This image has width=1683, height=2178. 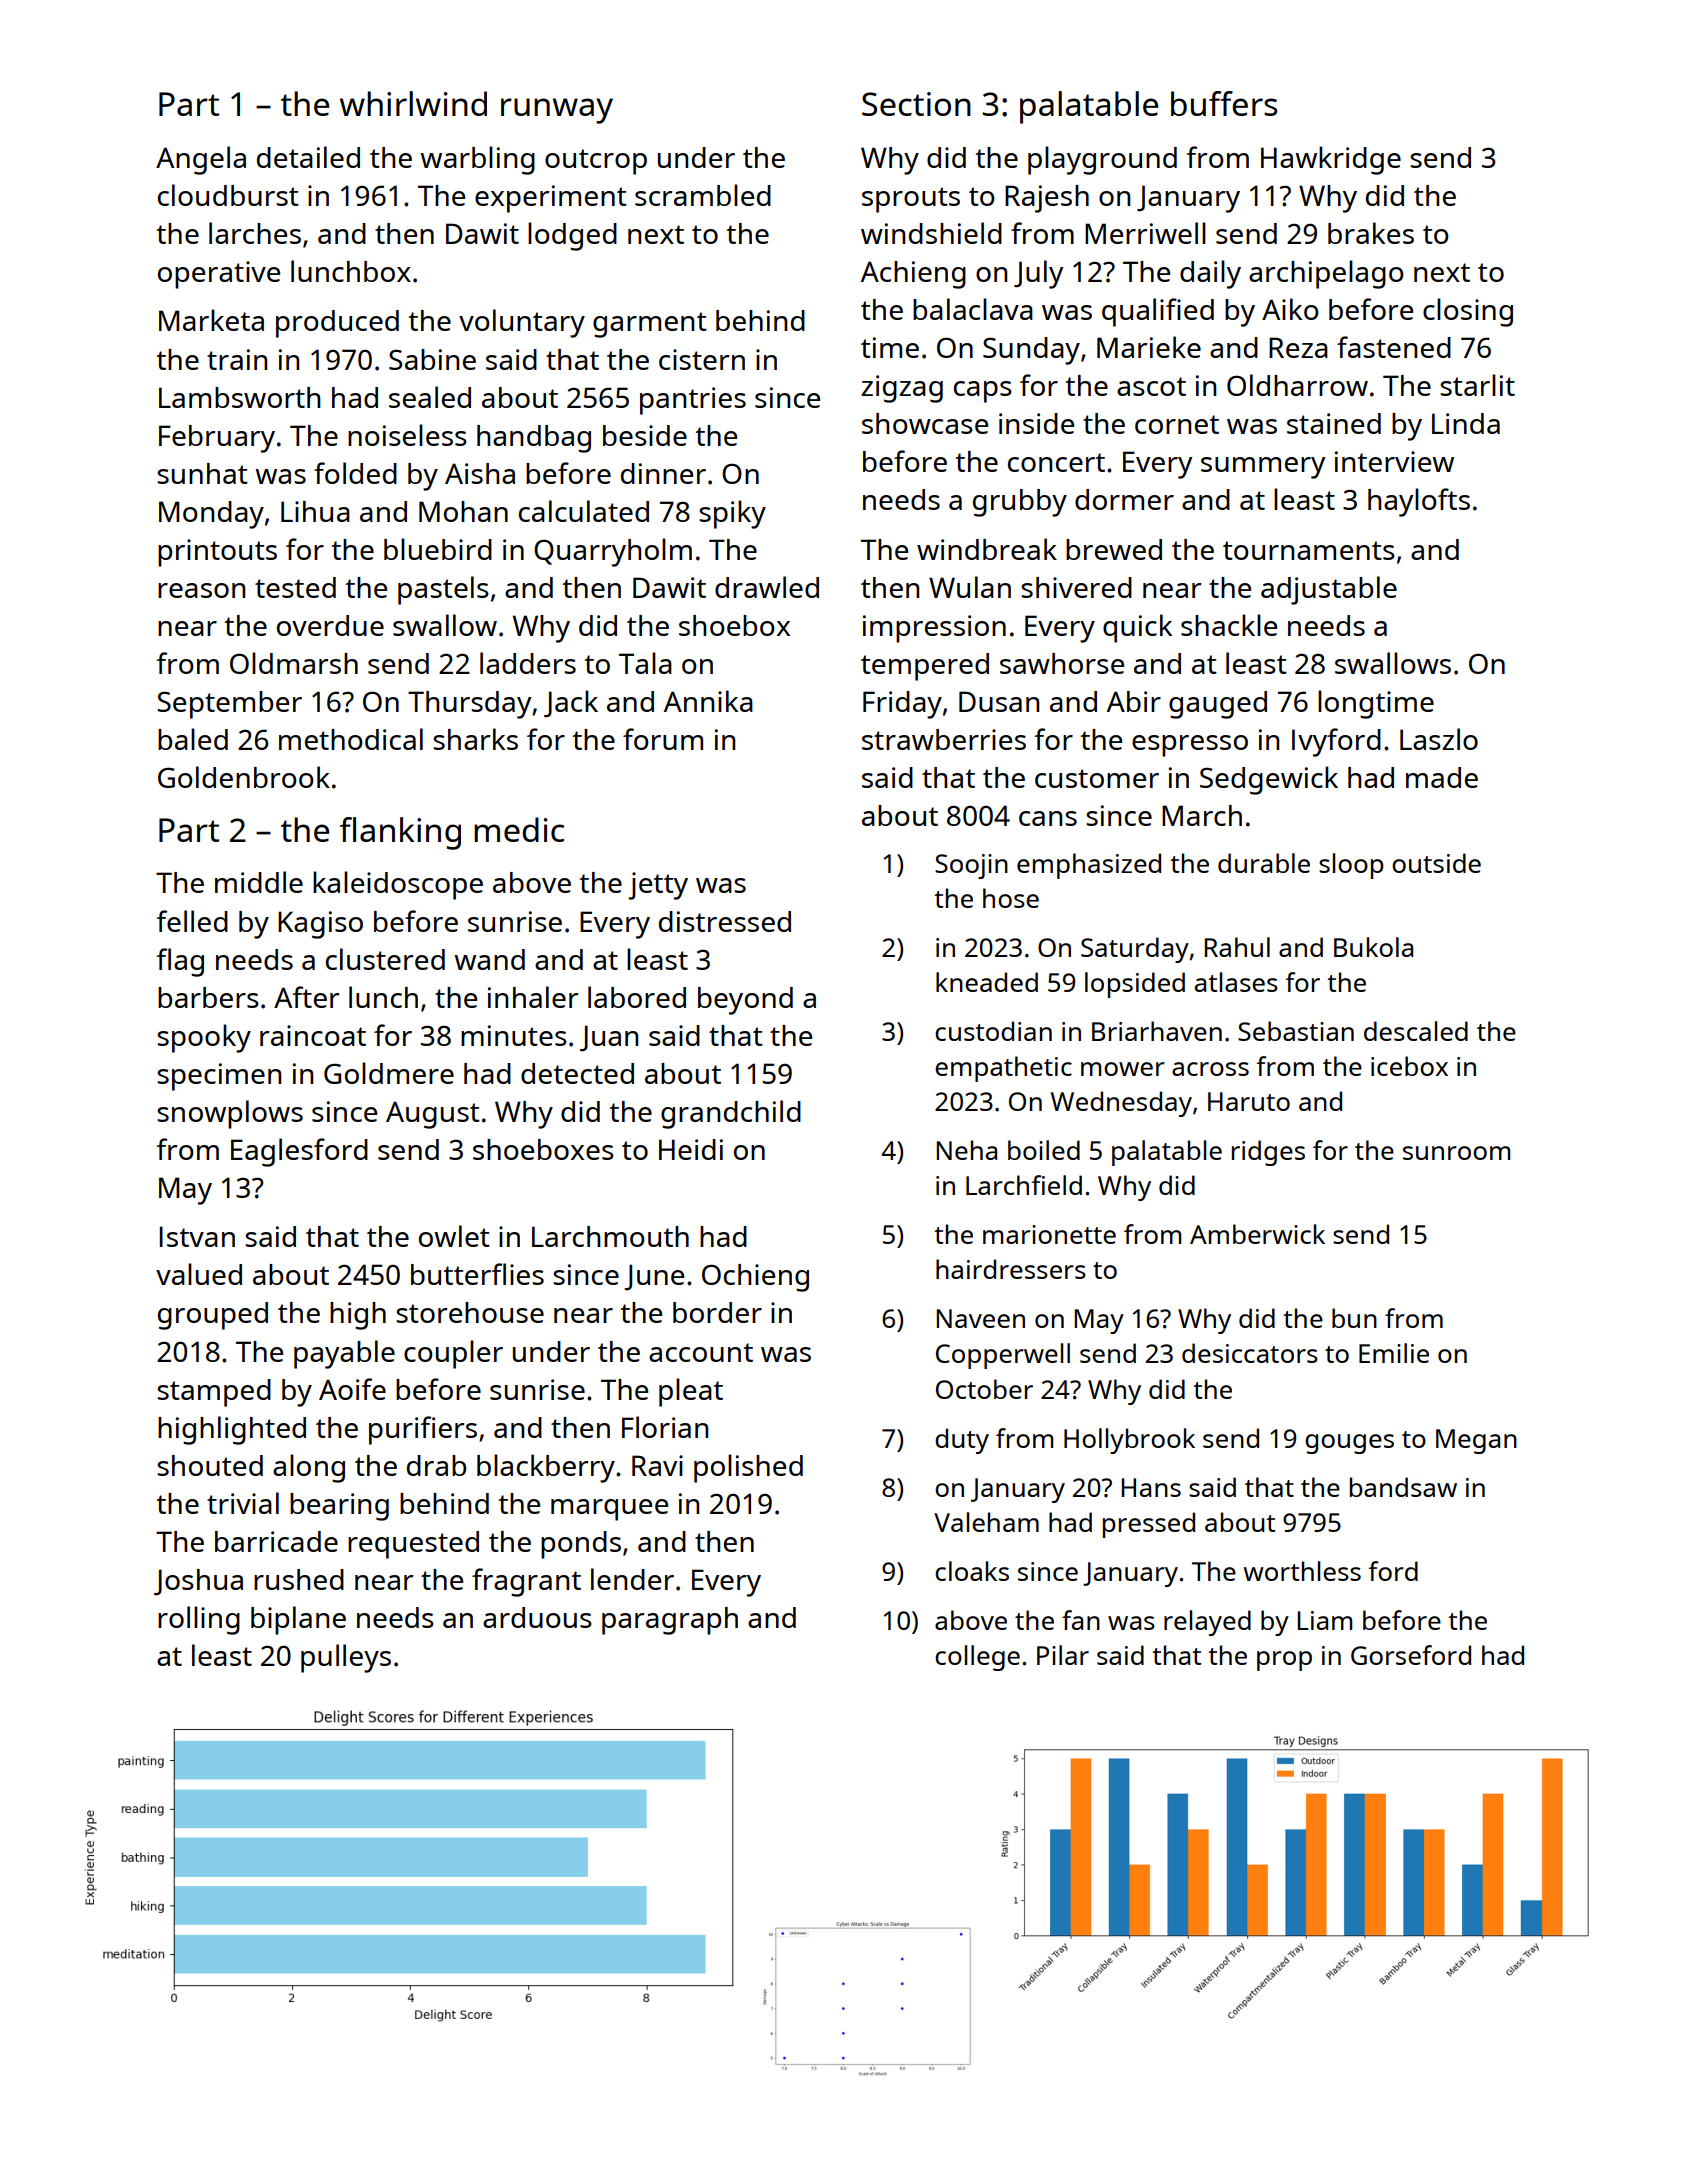 What do you see at coordinates (1229, 625) in the image?
I see `shackle` at bounding box center [1229, 625].
